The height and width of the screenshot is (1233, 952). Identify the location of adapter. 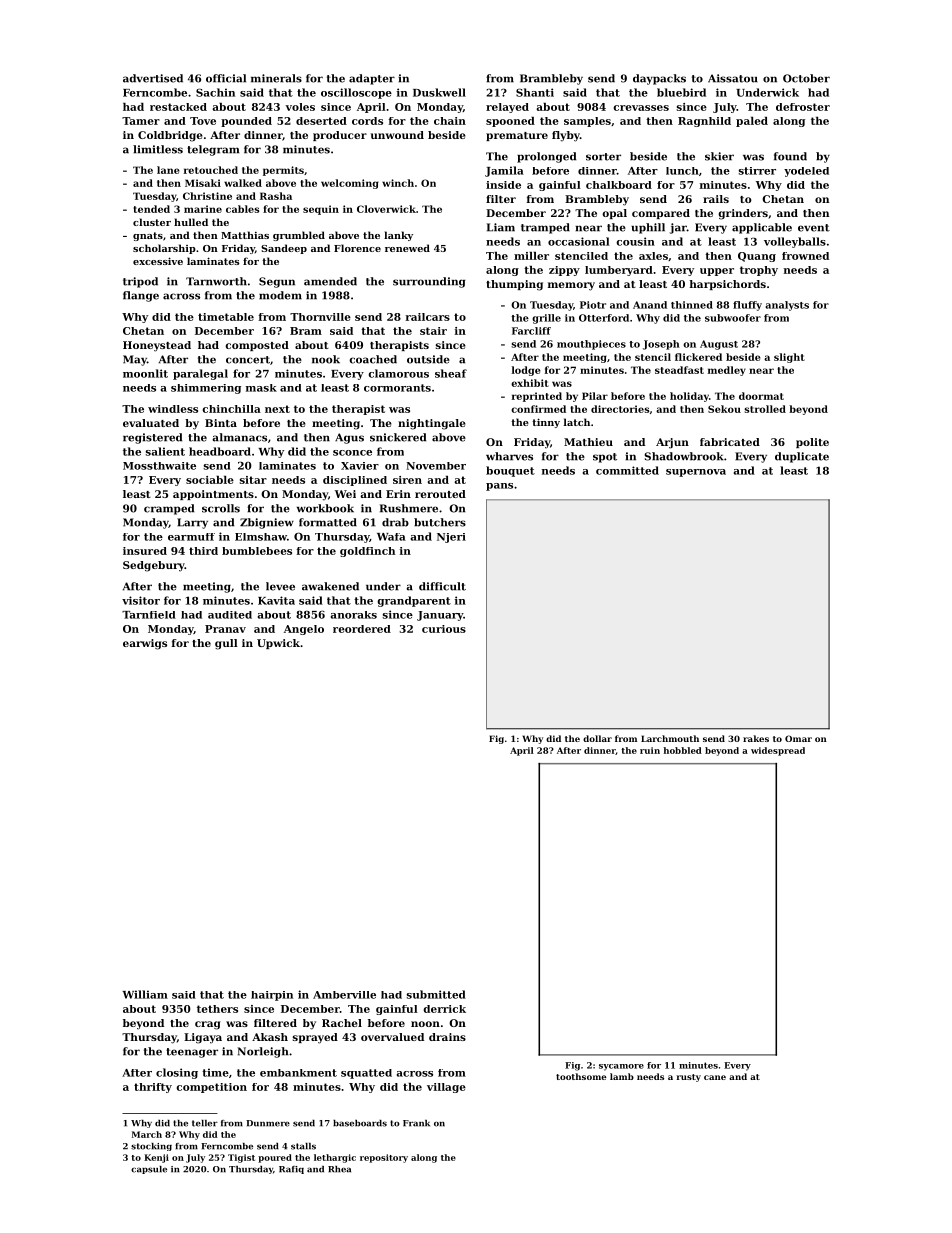
(372, 79).
